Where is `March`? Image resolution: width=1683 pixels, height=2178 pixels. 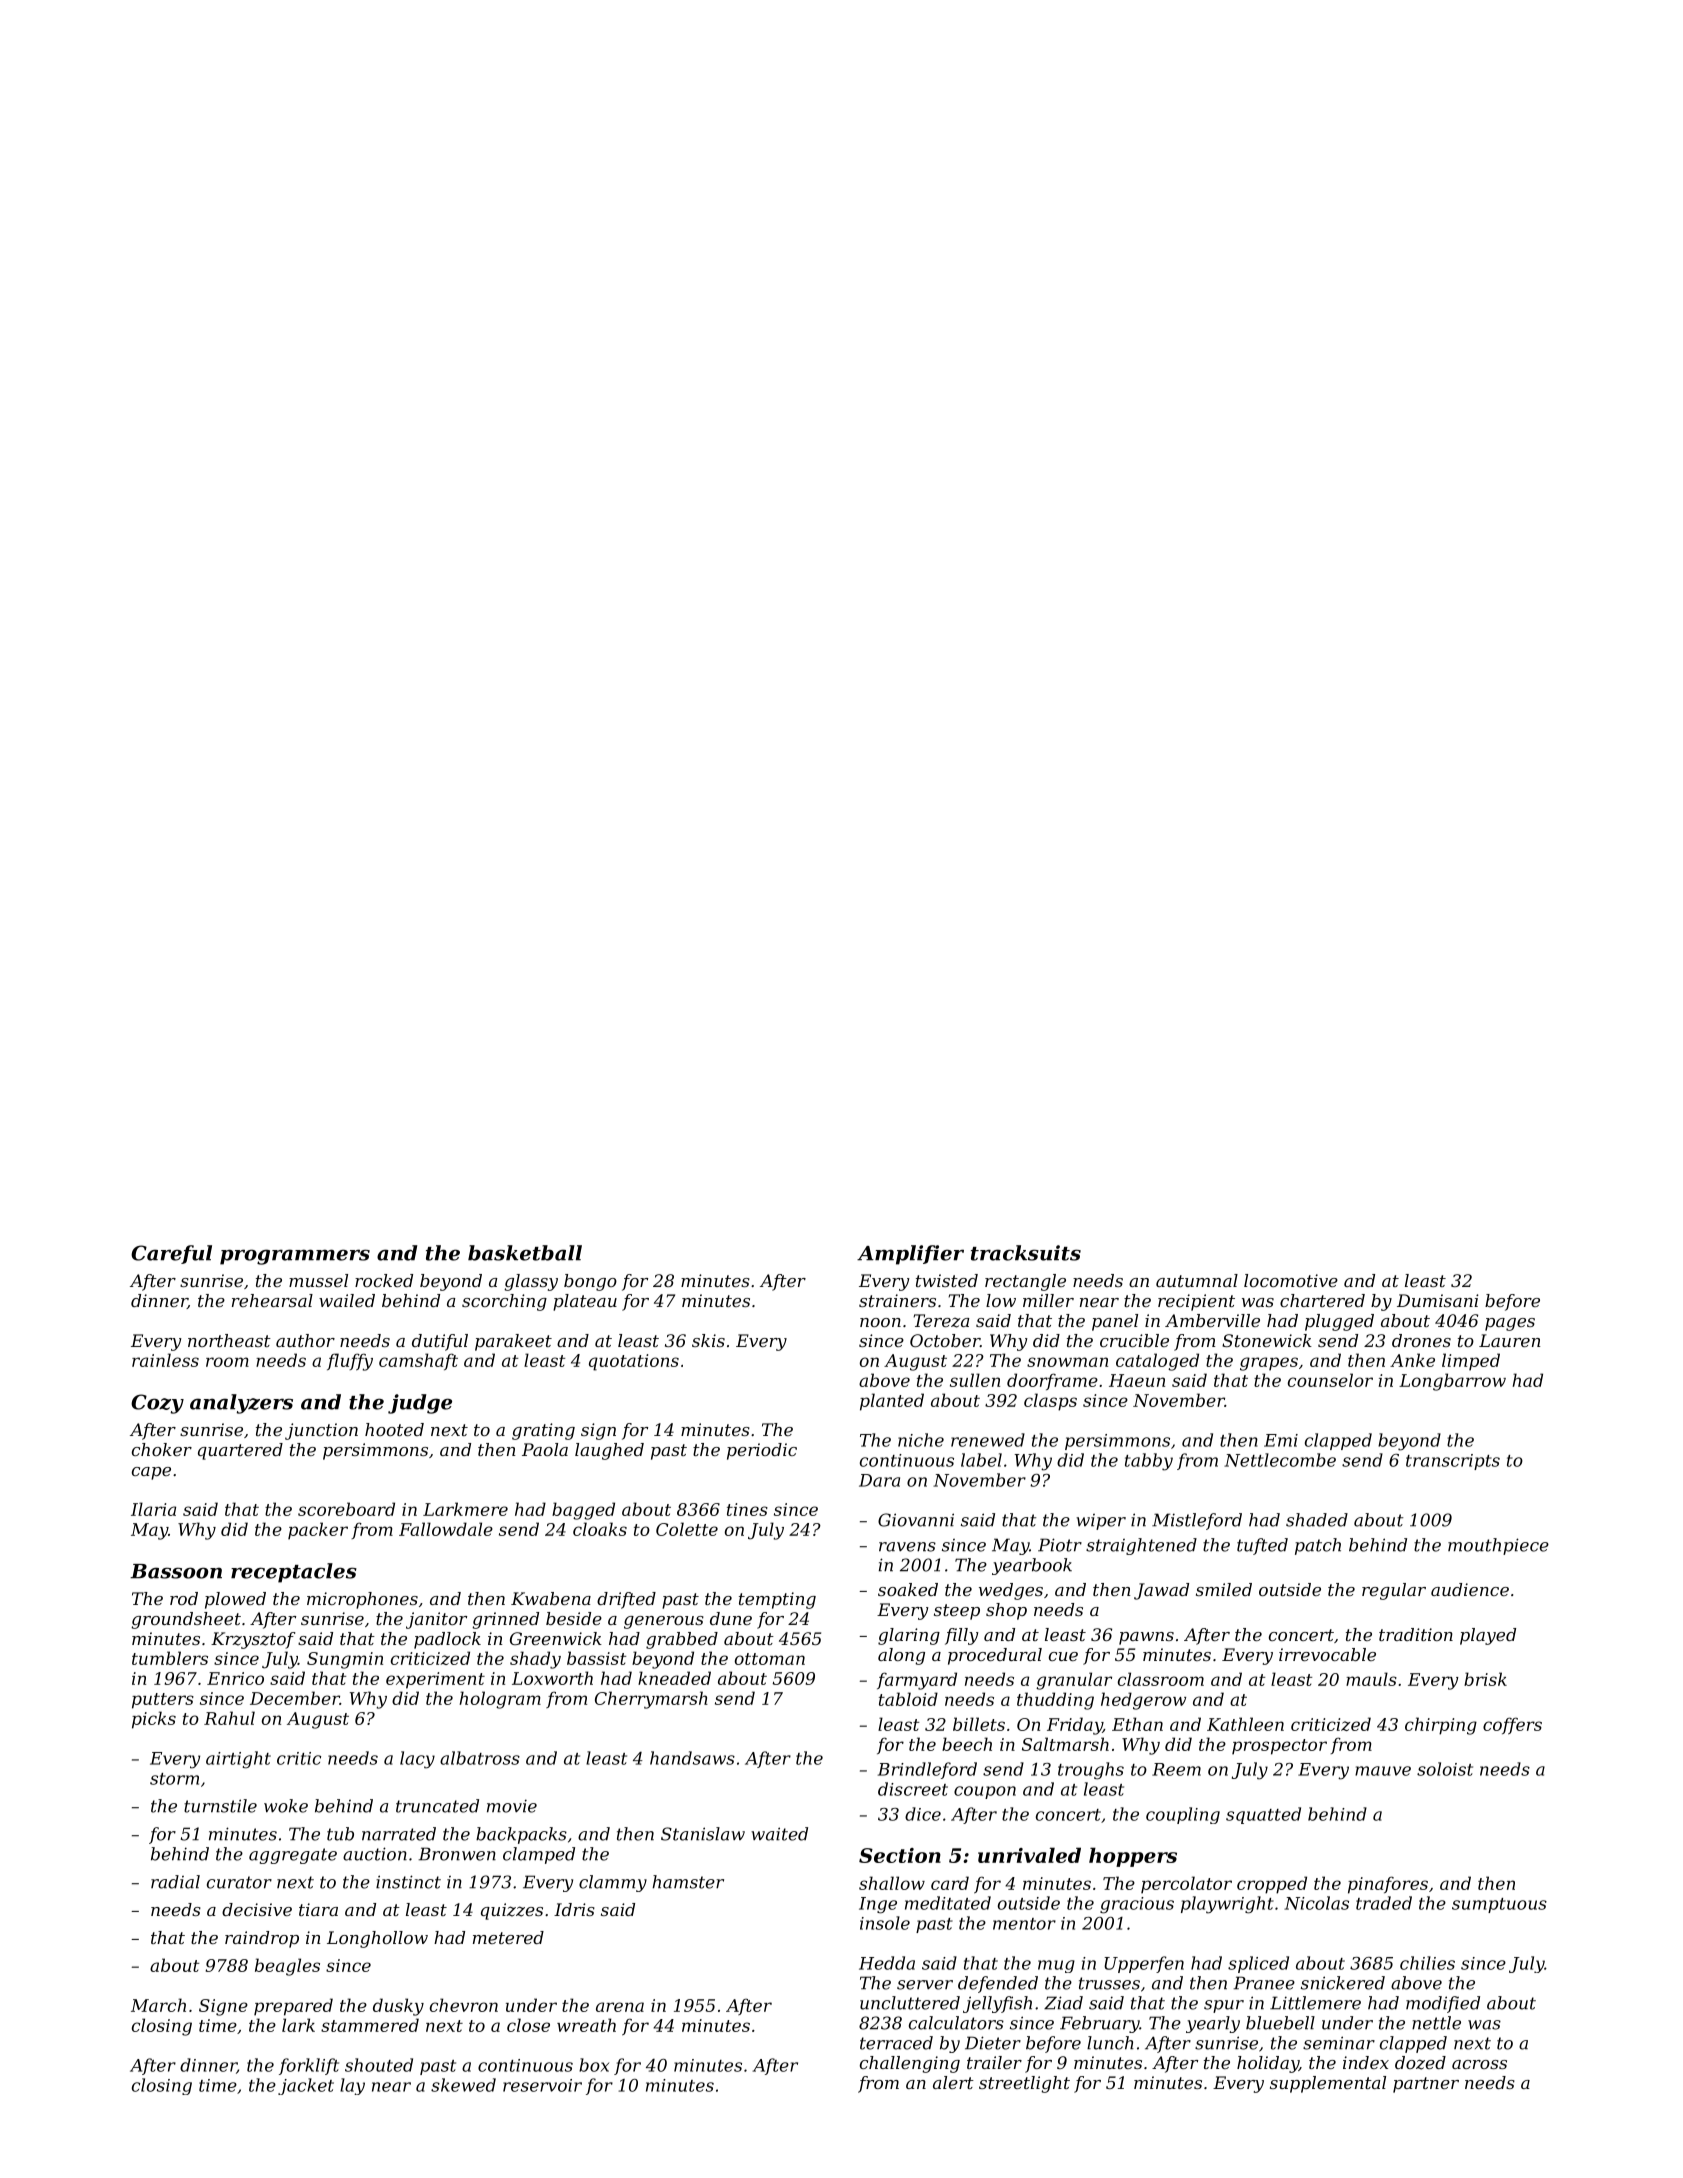 March is located at coordinates (158, 2005).
